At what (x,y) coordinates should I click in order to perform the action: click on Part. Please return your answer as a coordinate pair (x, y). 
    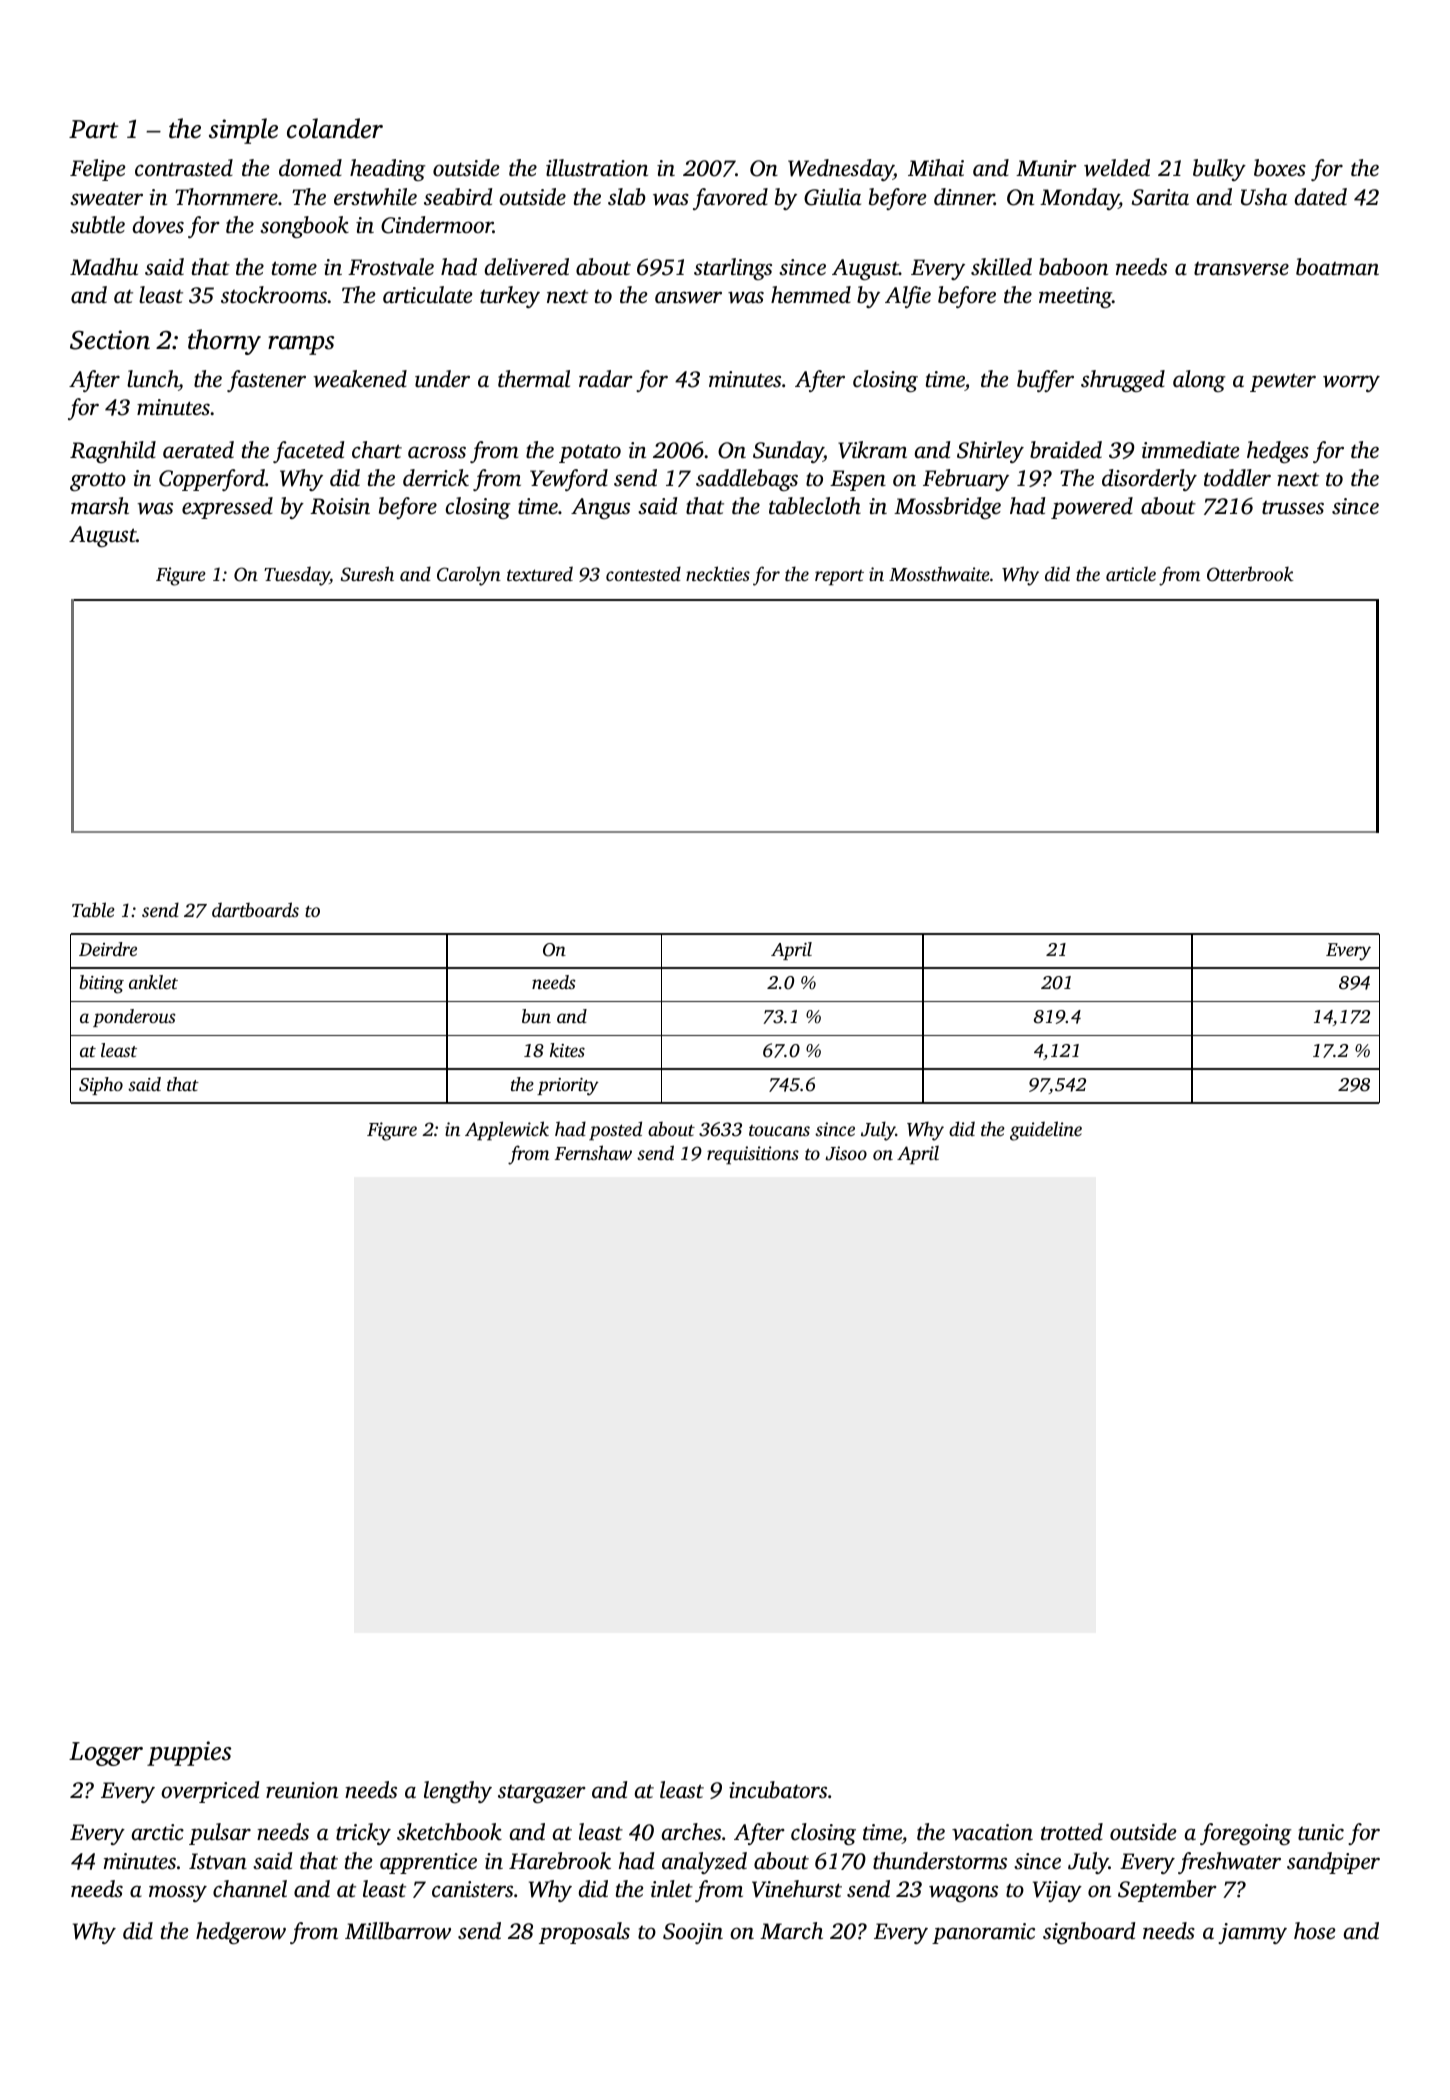
    Looking at the image, I should click on (93, 129).
